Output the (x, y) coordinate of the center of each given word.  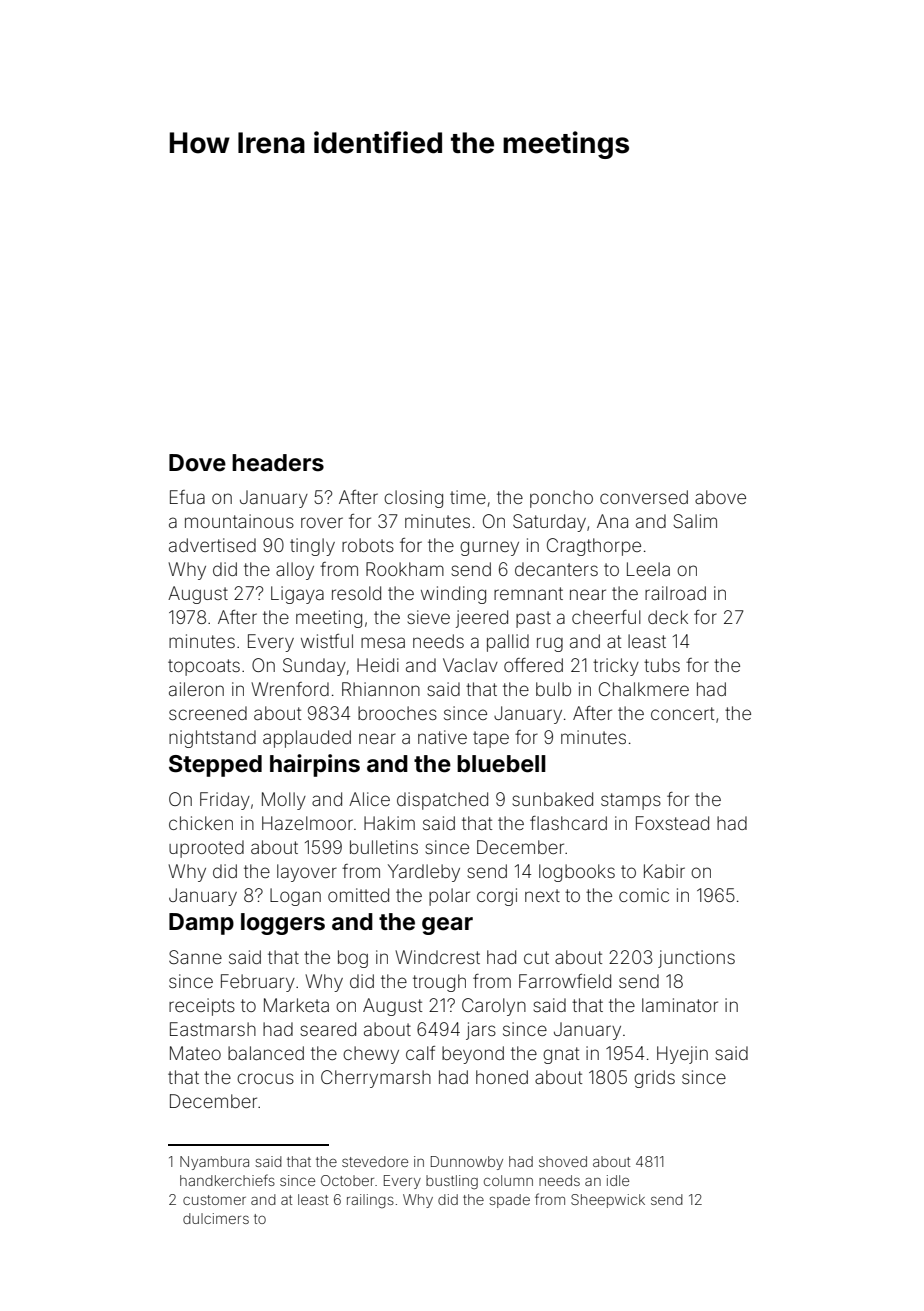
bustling (452, 1182)
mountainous (239, 521)
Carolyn (494, 1007)
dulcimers (216, 1218)
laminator (680, 1005)
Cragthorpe (594, 547)
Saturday (549, 523)
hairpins (315, 765)
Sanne (195, 957)
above (720, 497)
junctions (696, 959)
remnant (528, 593)
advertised (212, 545)
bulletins (384, 847)
